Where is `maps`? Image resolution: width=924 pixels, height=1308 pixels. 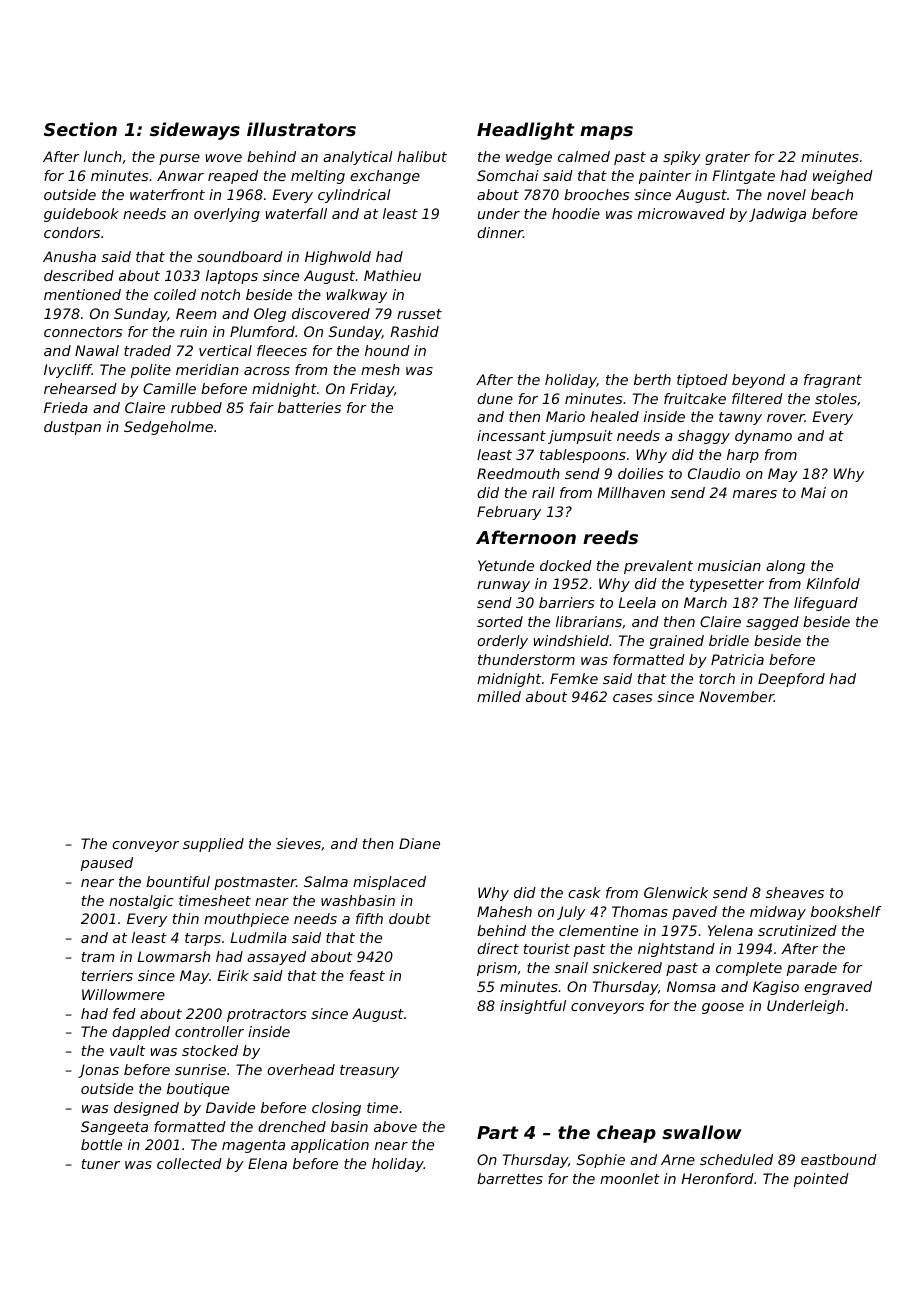
maps is located at coordinates (606, 133).
